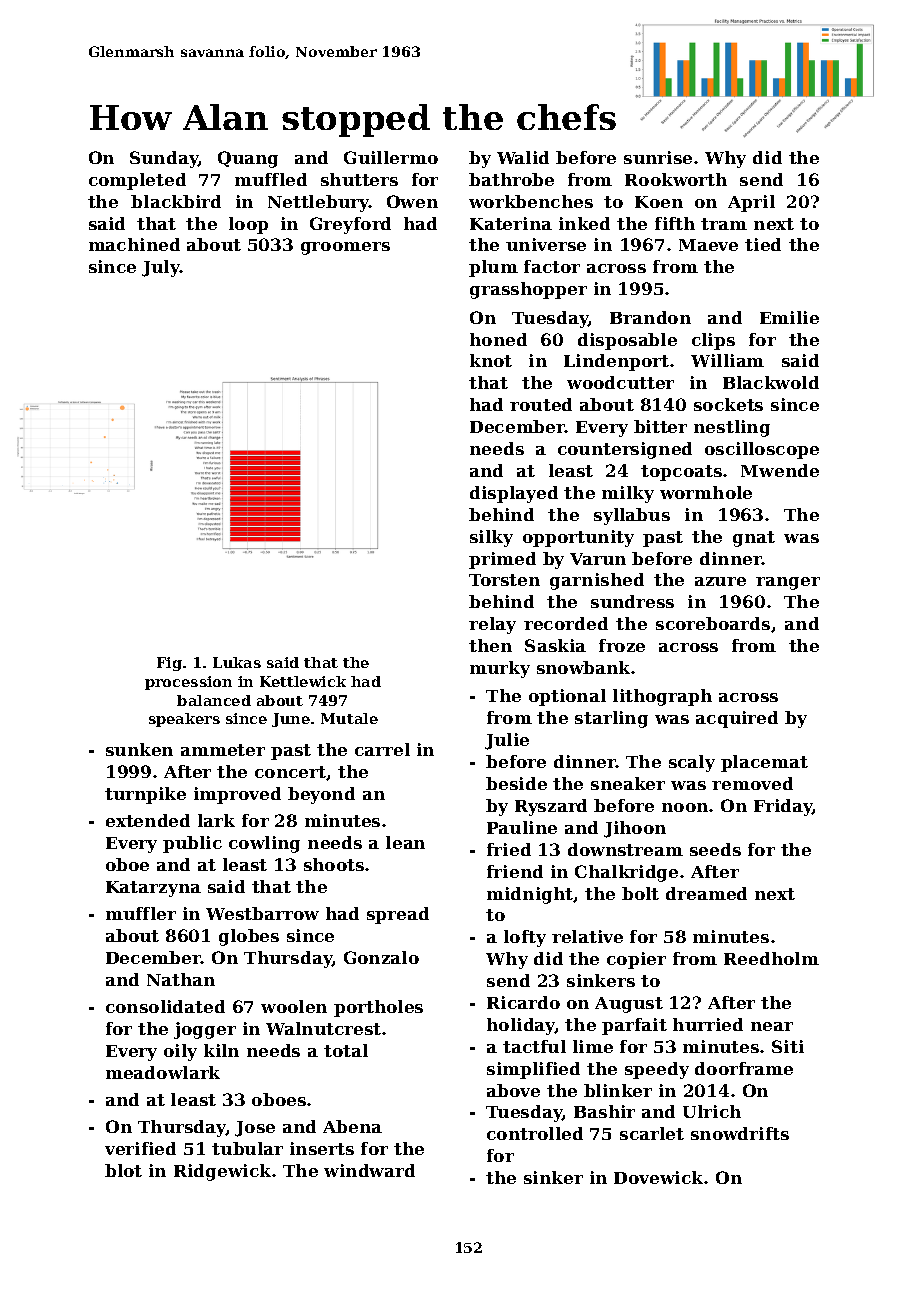 Image resolution: width=908 pixels, height=1316 pixels. I want to click on lean, so click(405, 842).
